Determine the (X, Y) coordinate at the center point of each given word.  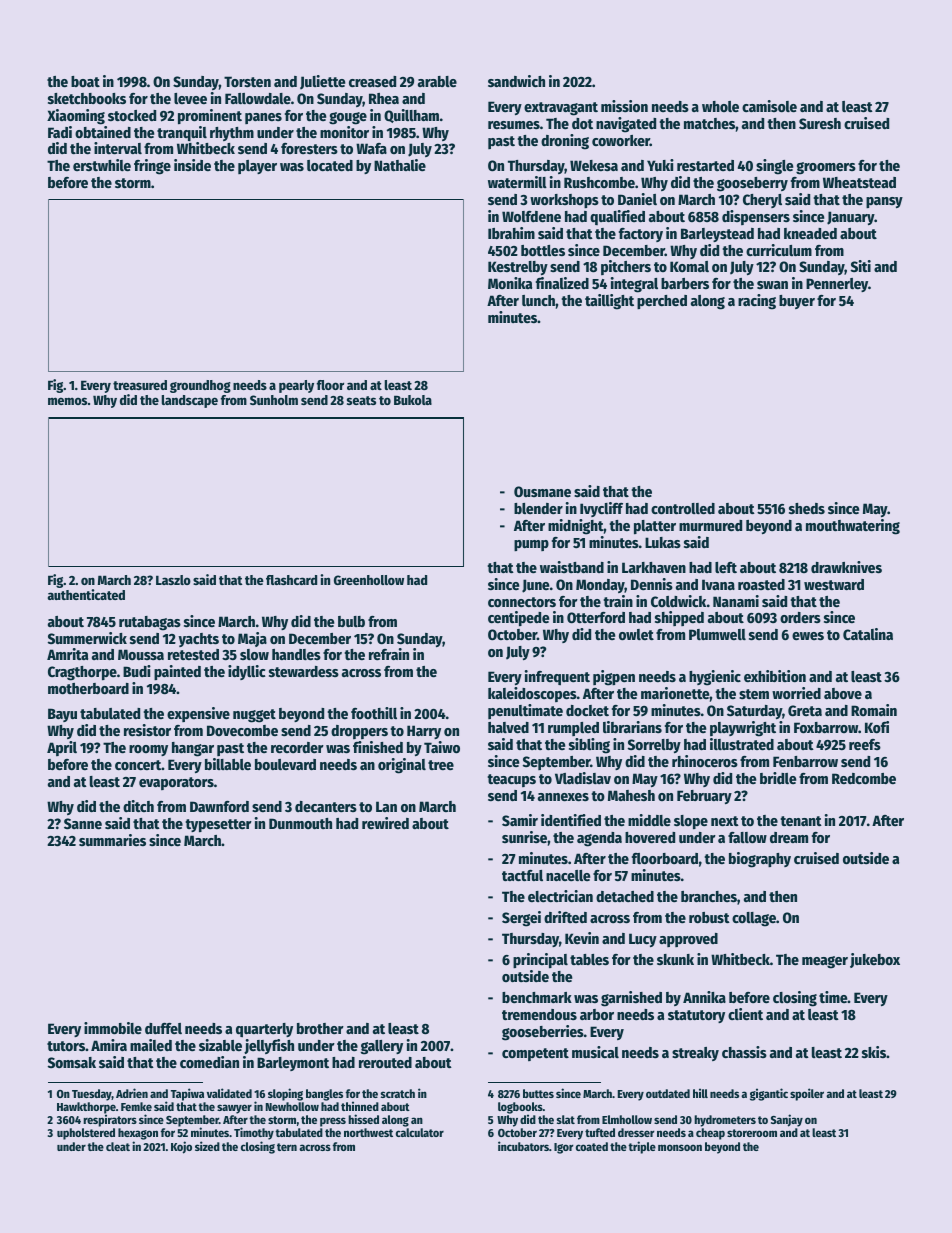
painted (177, 672)
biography (760, 860)
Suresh (820, 123)
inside (192, 165)
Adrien (132, 1093)
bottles (543, 250)
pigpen (614, 678)
